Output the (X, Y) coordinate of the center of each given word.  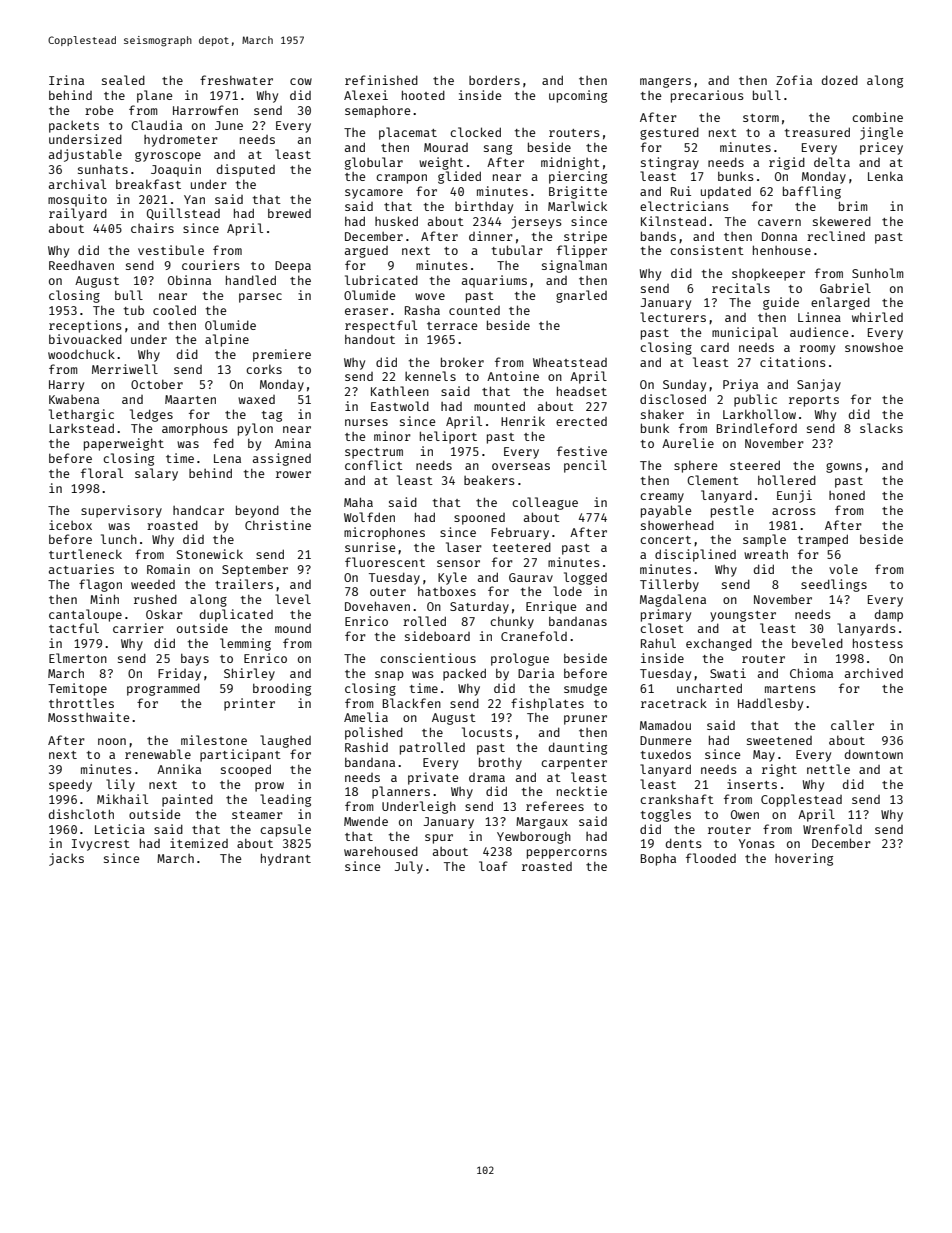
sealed (123, 80)
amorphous (195, 429)
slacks (881, 428)
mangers (665, 83)
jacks (66, 859)
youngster (743, 616)
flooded (711, 858)
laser (464, 547)
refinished (381, 80)
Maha (358, 502)
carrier (138, 628)
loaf (493, 866)
